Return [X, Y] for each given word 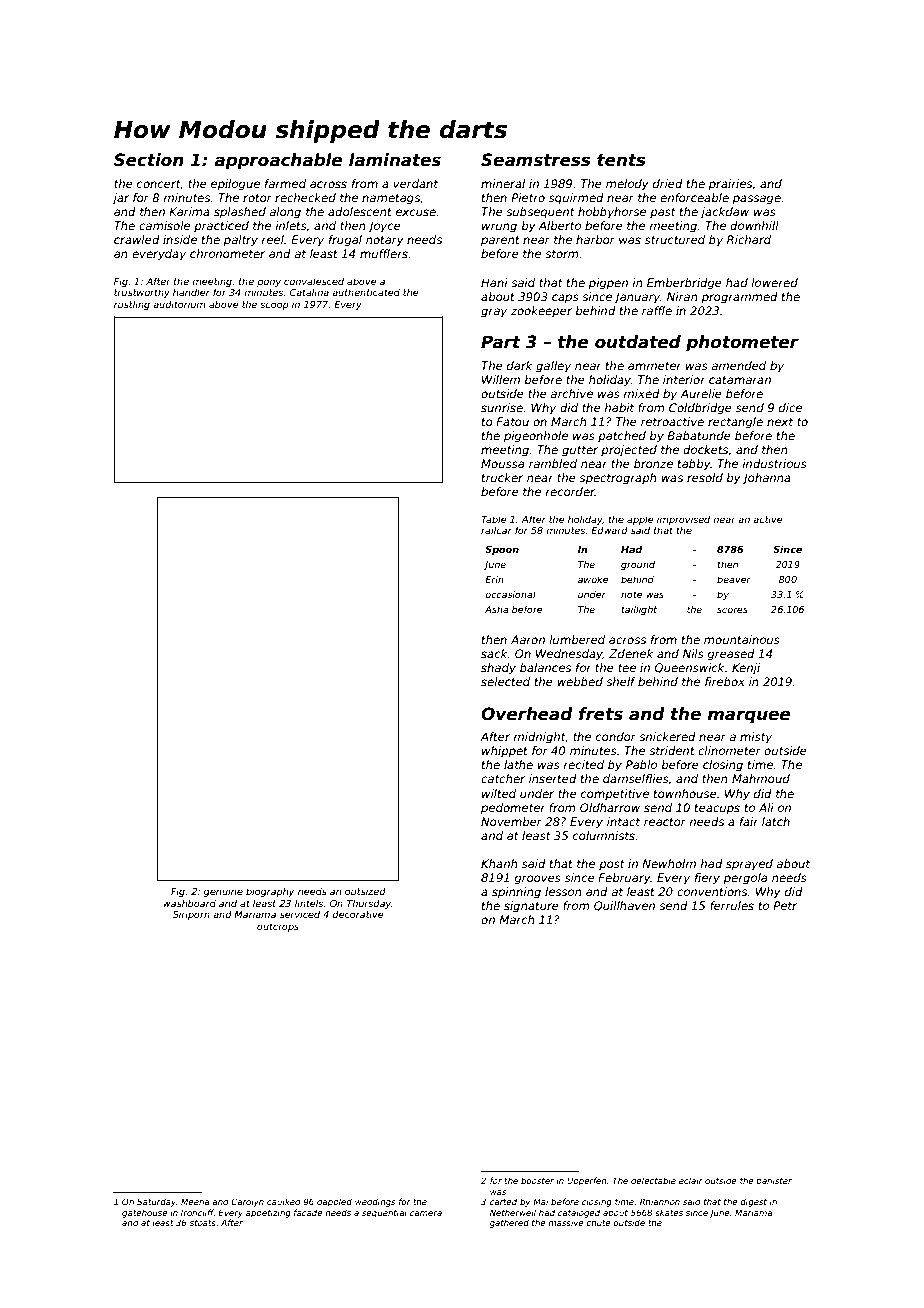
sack [494, 653]
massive [566, 1222]
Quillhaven [624, 906]
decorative [358, 914]
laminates [395, 160]
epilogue [235, 185]
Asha [497, 609]
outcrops [278, 927]
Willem [501, 379]
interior [684, 379]
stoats [203, 1223]
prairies [730, 185]
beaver [734, 579]
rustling [132, 305]
